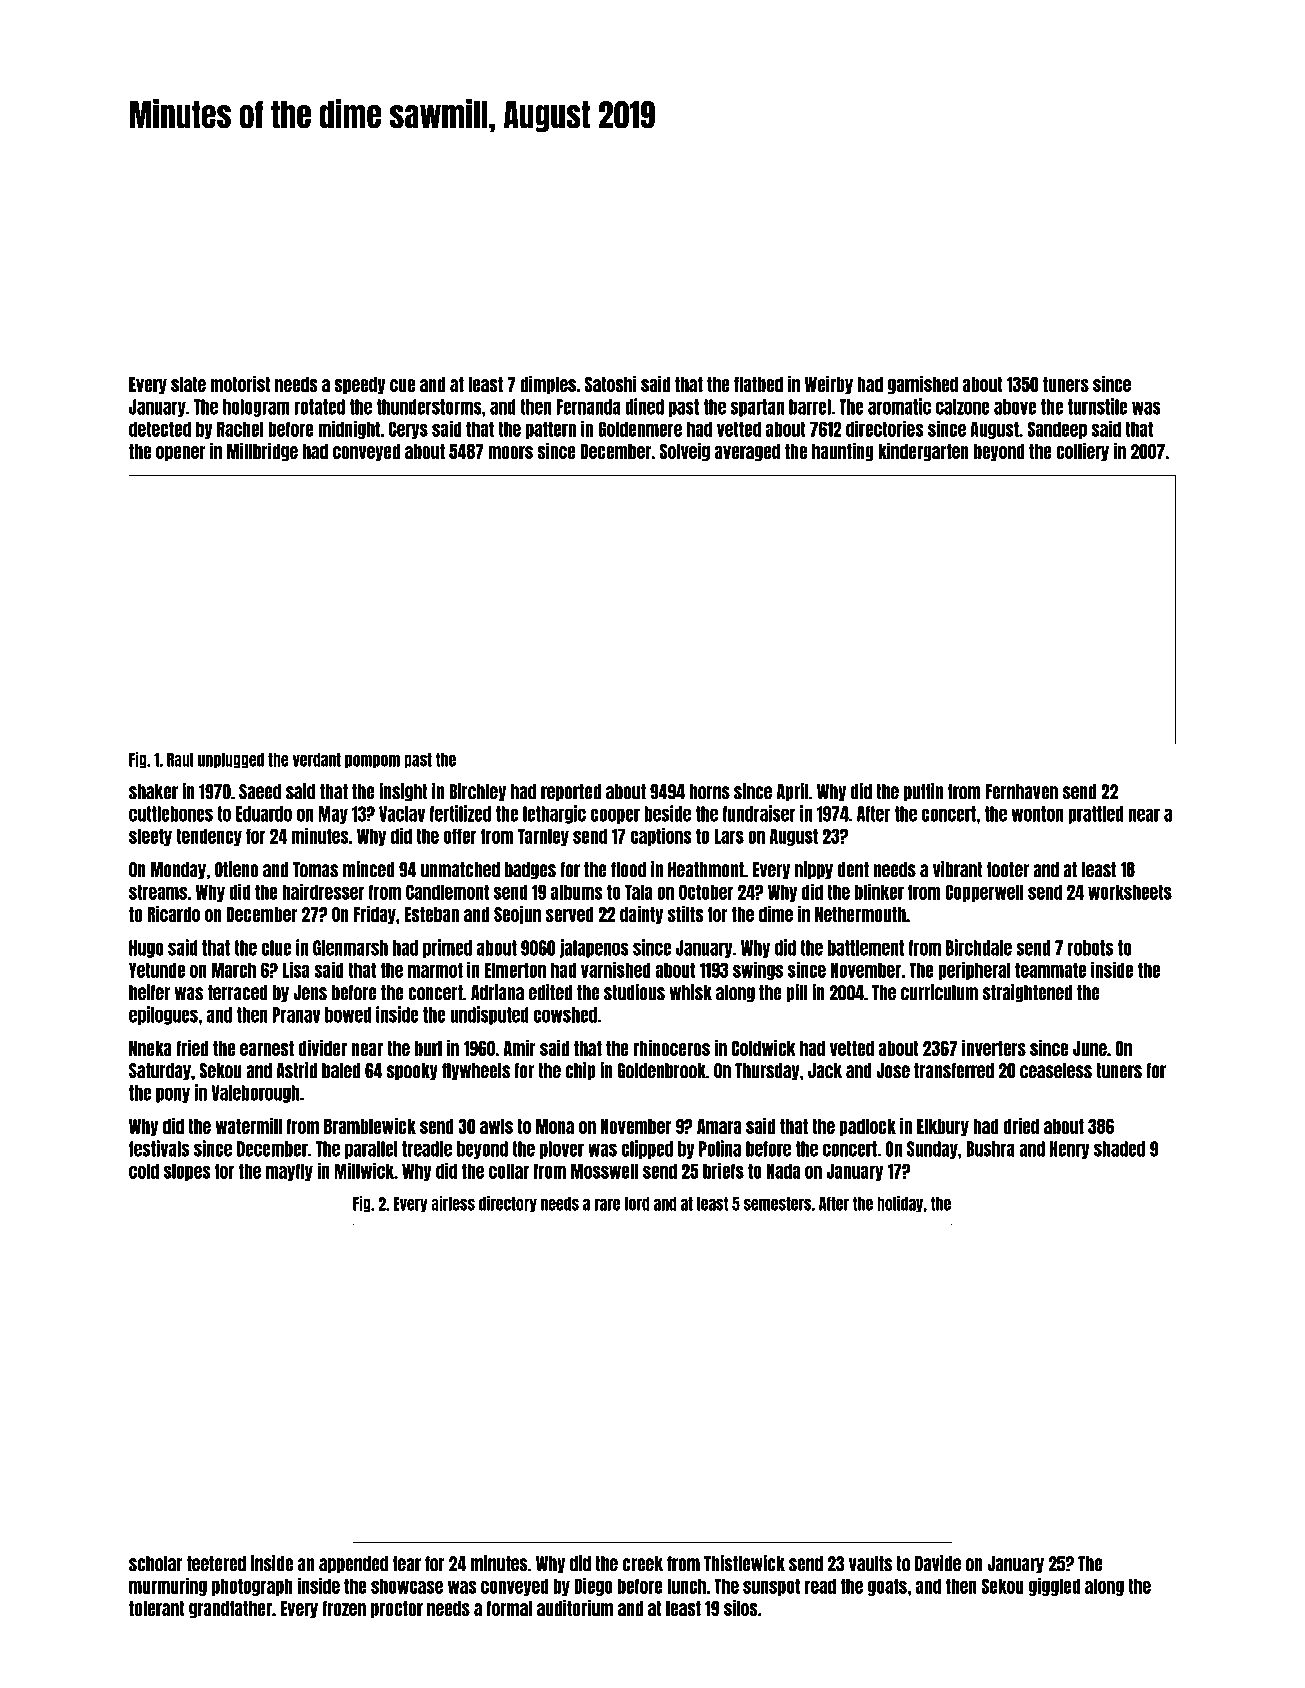 This screenshot has height=1688, width=1305. What do you see at coordinates (571, 793) in the screenshot?
I see `reported` at bounding box center [571, 793].
